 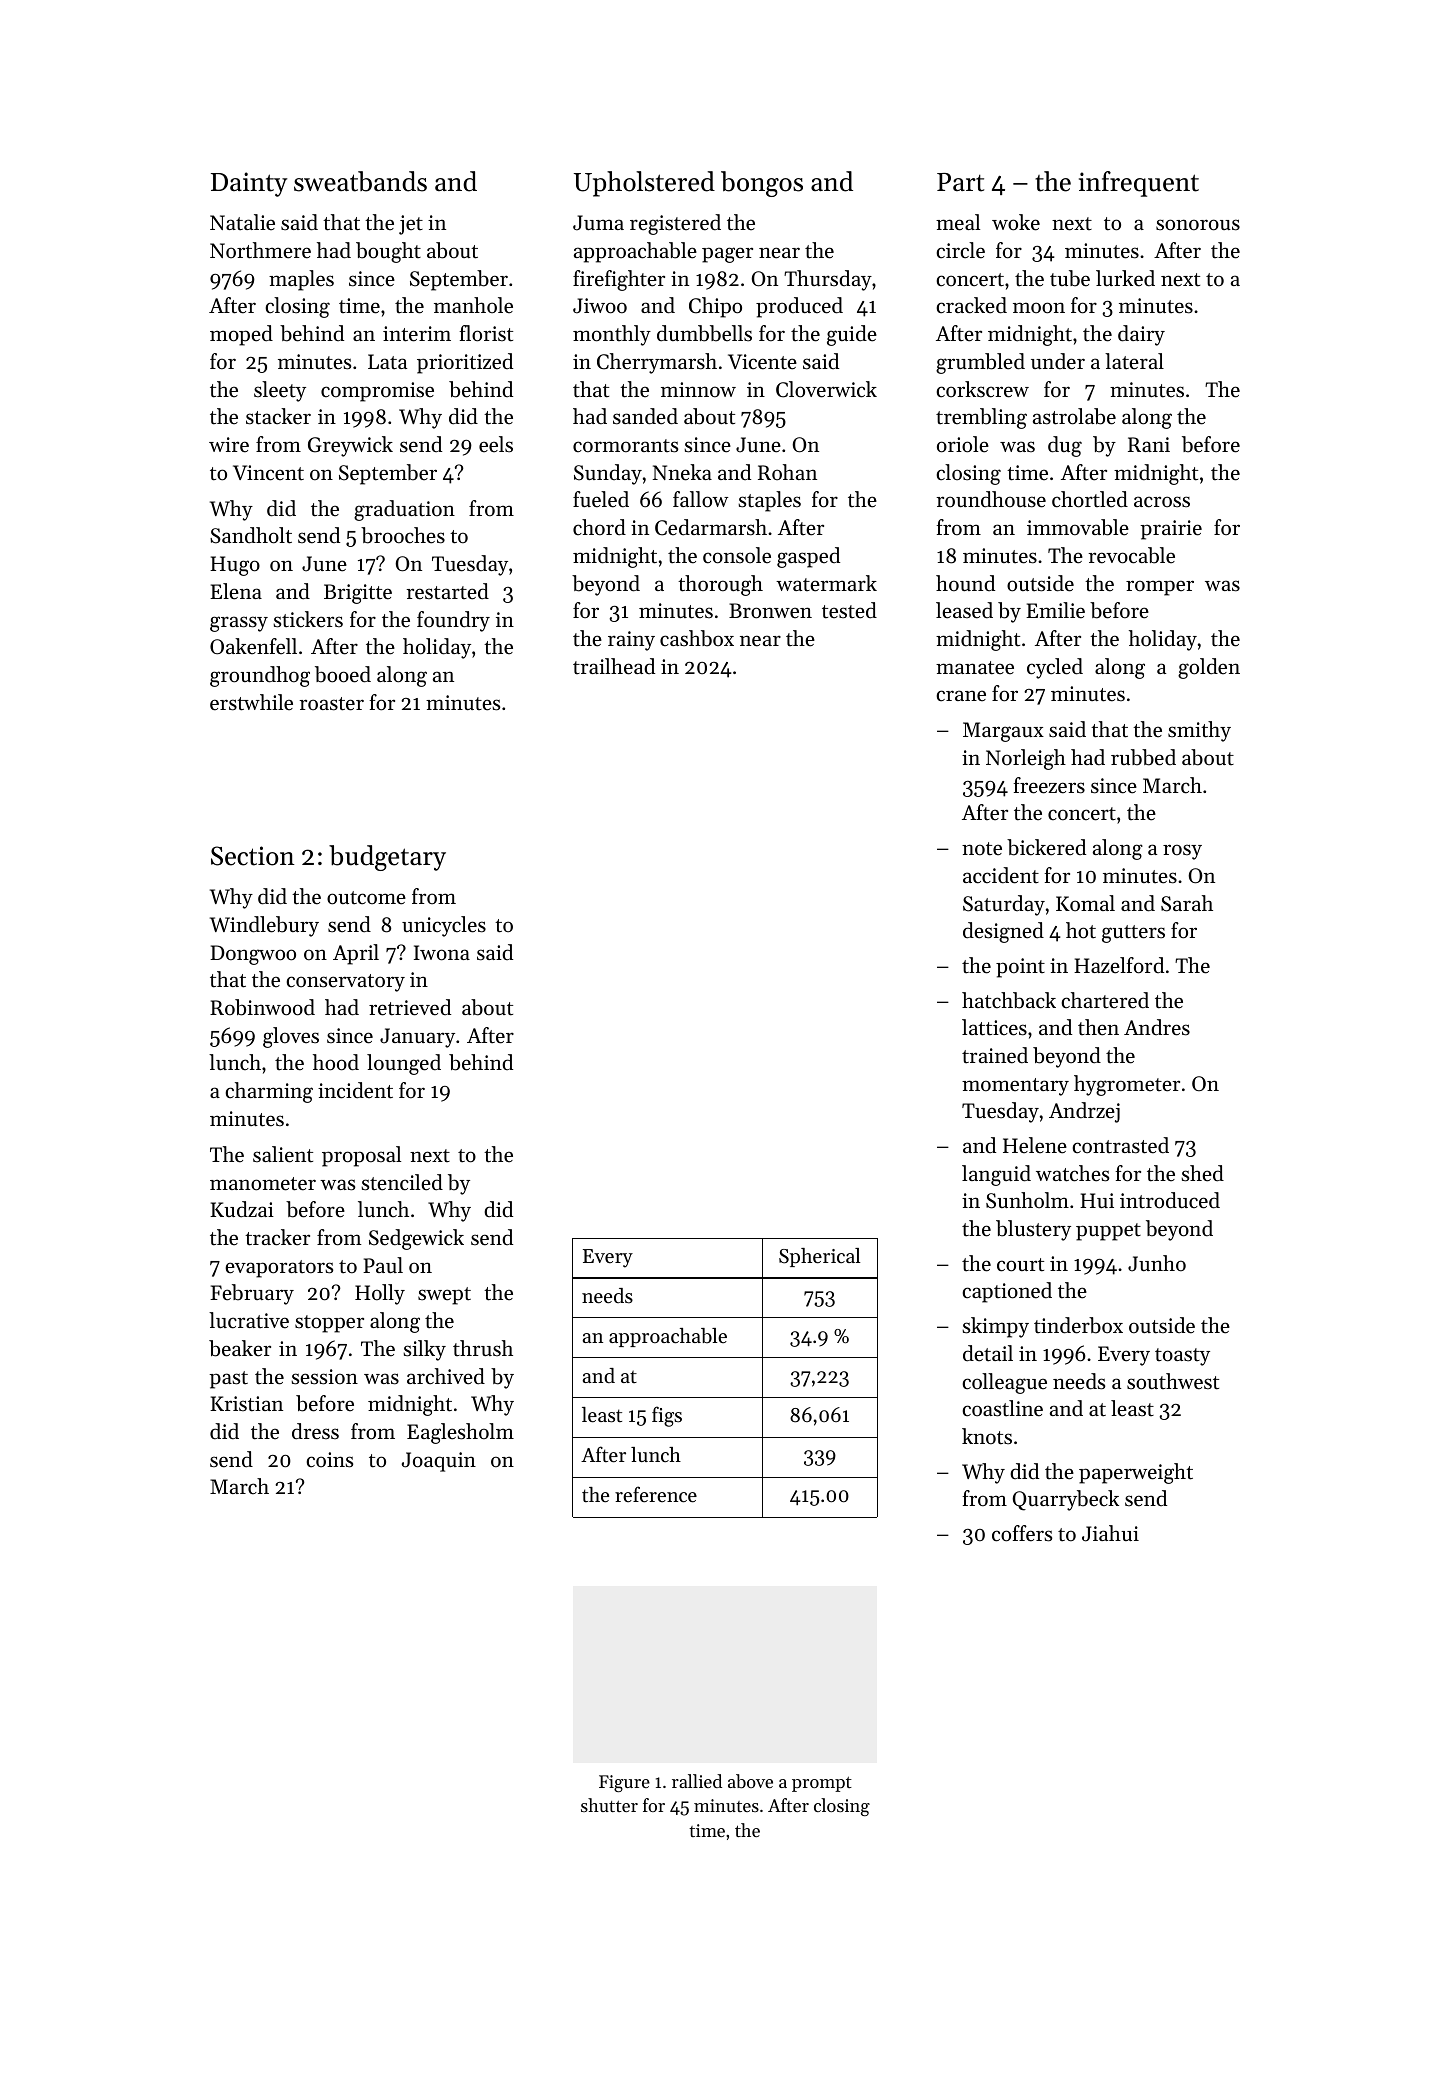 What do you see at coordinates (822, 1784) in the screenshot?
I see `prompt` at bounding box center [822, 1784].
